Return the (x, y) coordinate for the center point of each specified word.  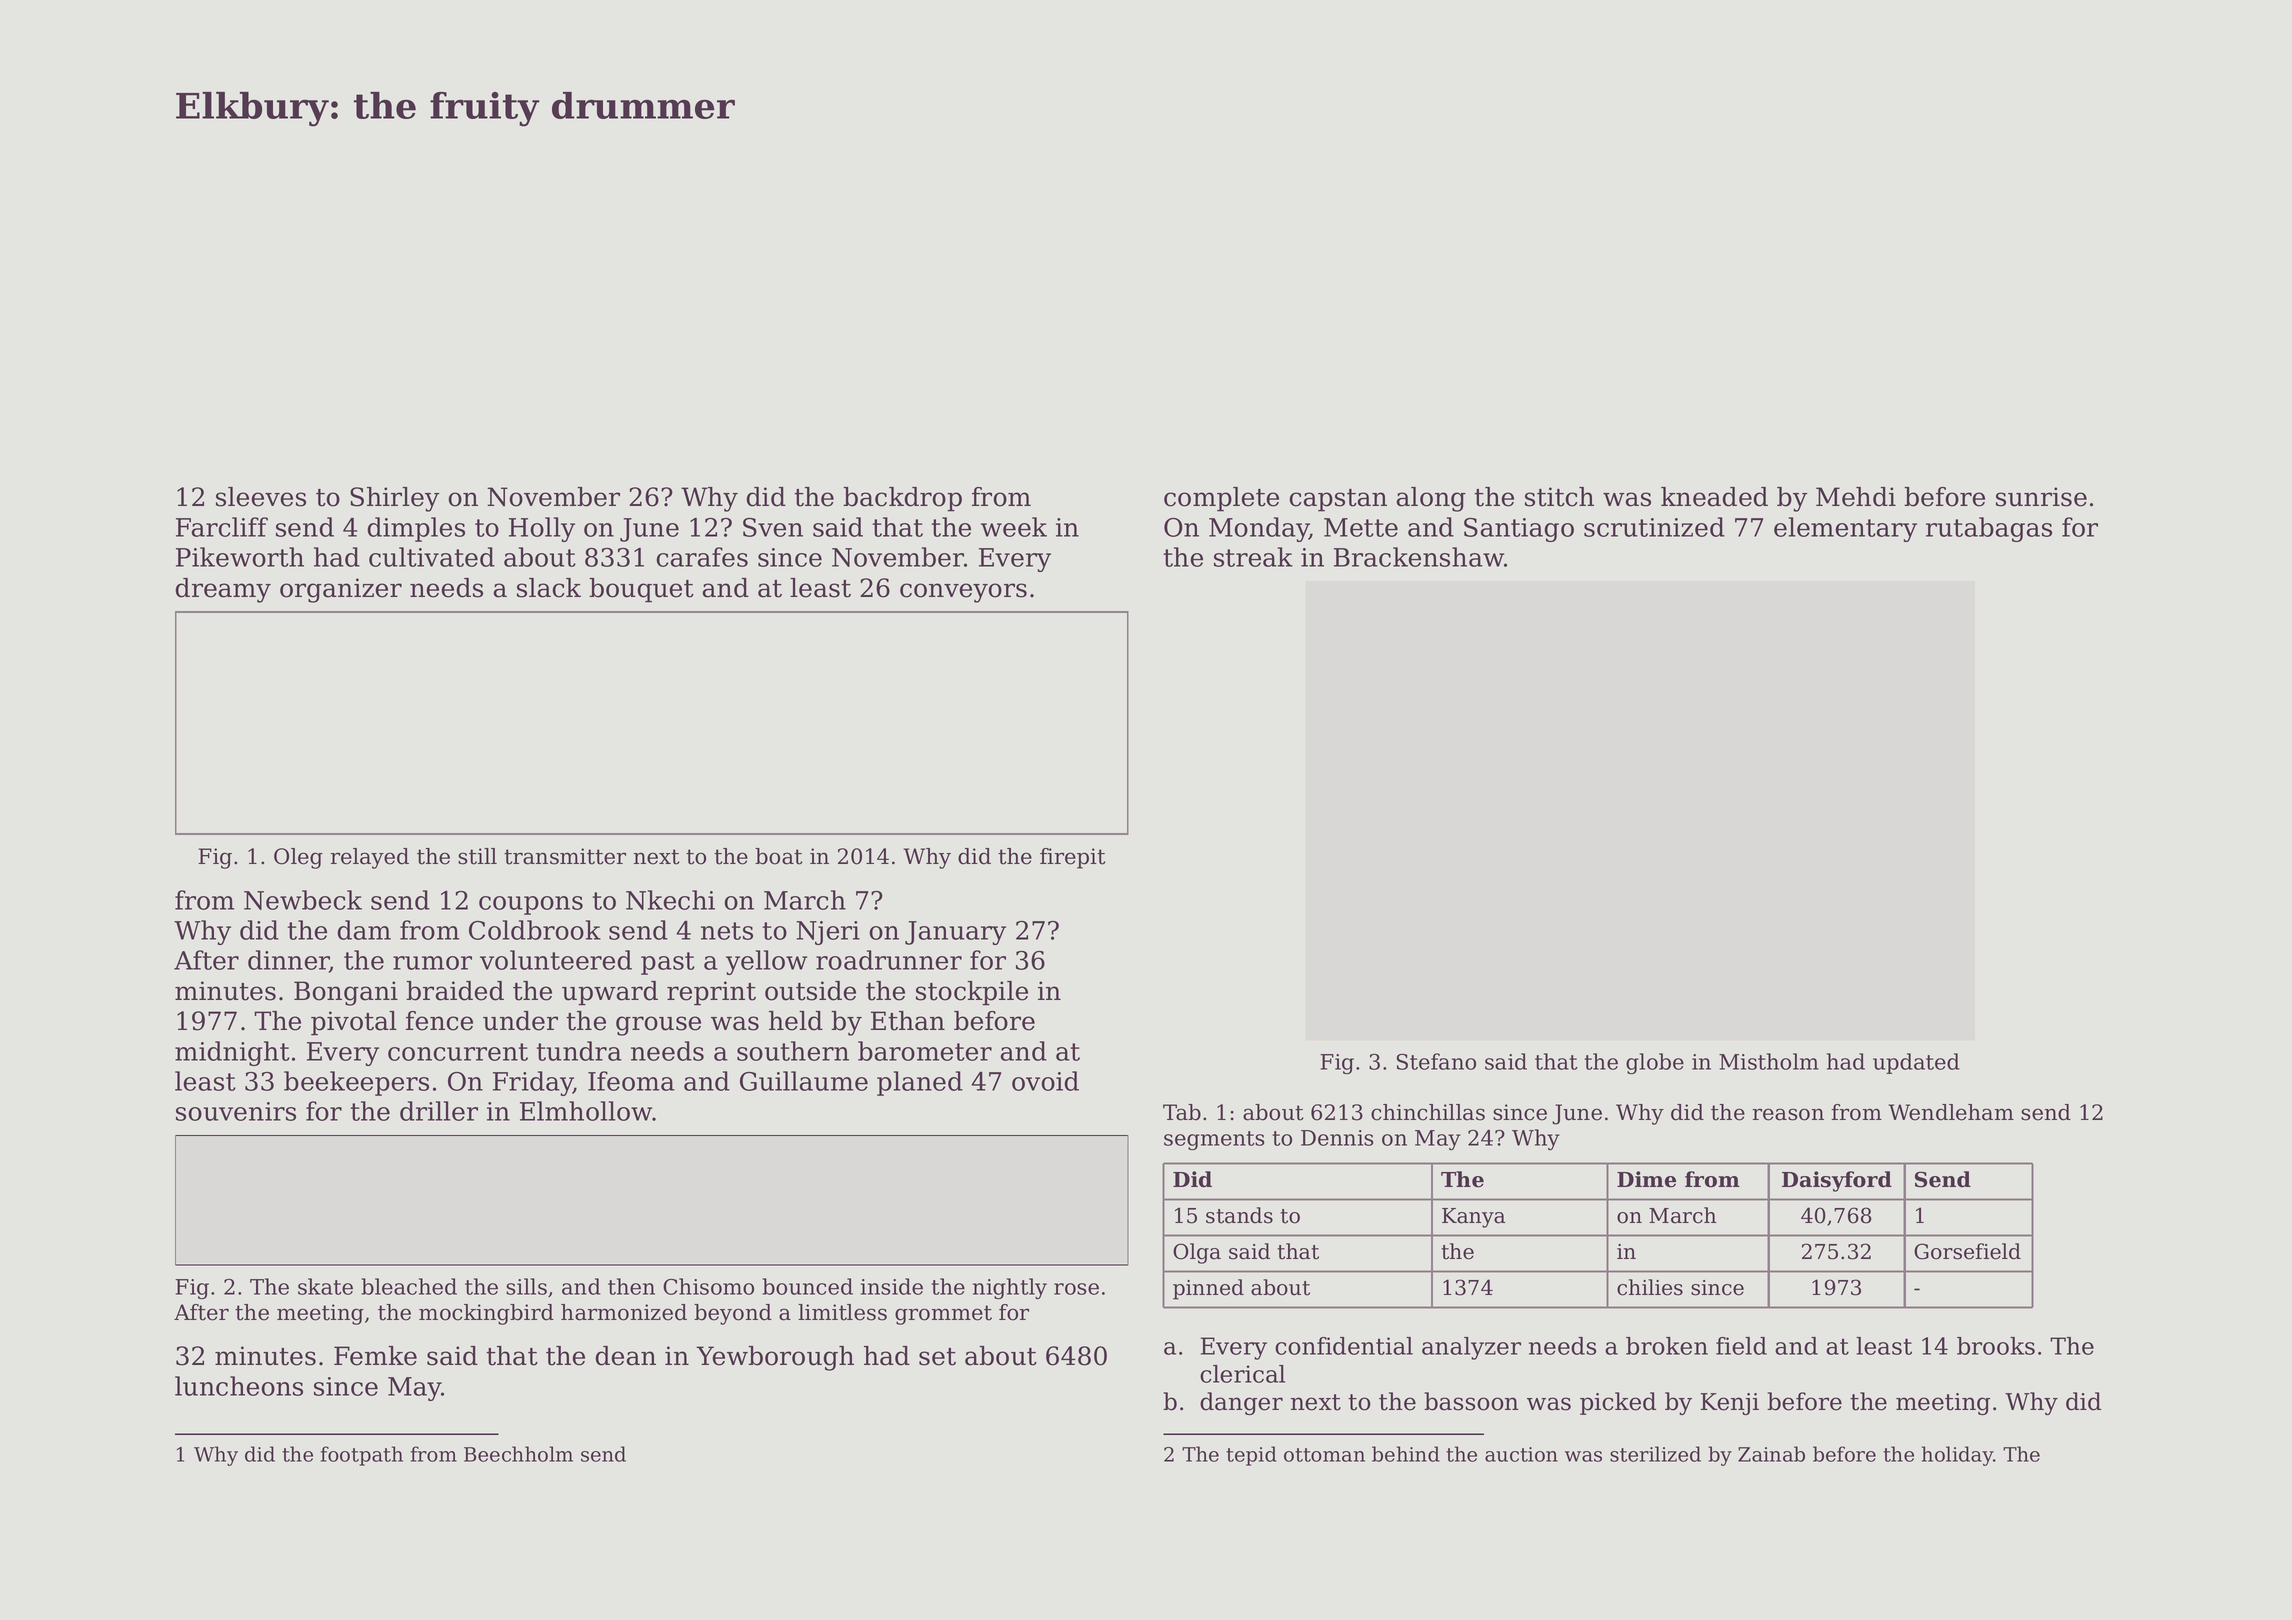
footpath (362, 1456)
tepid (1251, 1456)
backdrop (902, 499)
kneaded (1714, 497)
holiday (1957, 1456)
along (1431, 499)
